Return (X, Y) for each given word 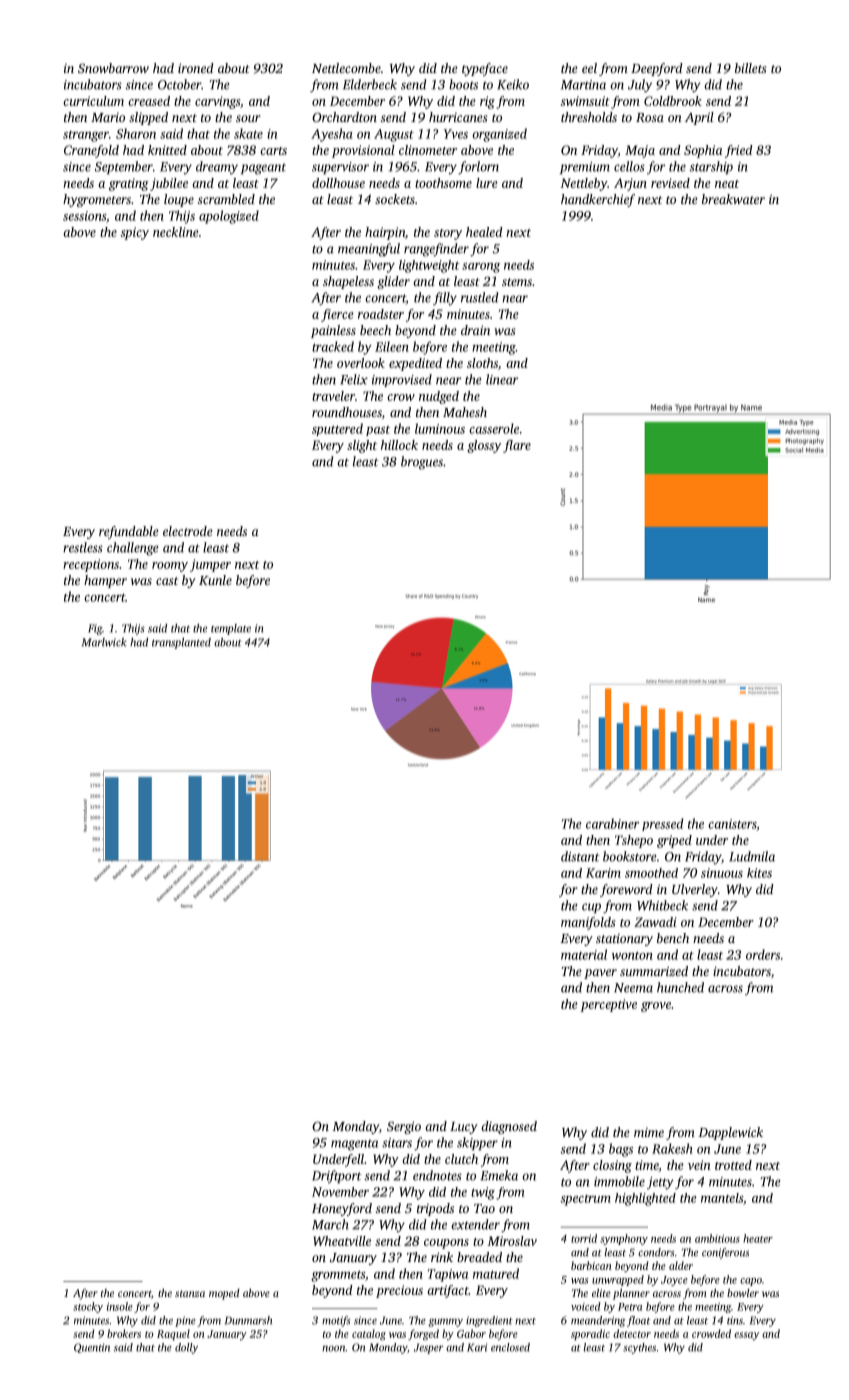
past (378, 431)
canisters (732, 824)
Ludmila (752, 856)
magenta (355, 1145)
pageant (263, 169)
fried (739, 151)
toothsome (443, 183)
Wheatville (342, 1241)
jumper (210, 565)
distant (580, 856)
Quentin (92, 1348)
